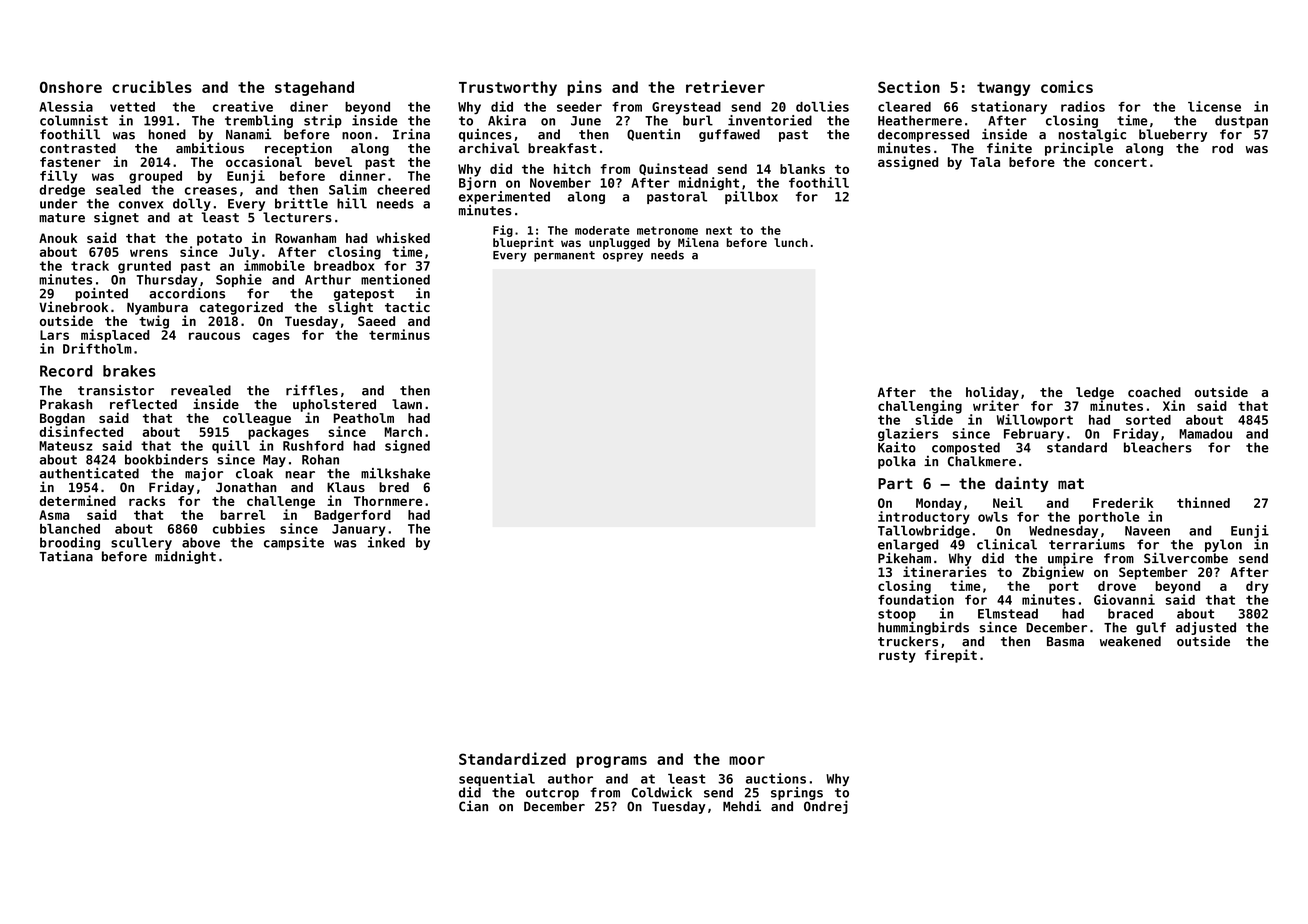  I want to click on Trustworthy, so click(508, 88).
